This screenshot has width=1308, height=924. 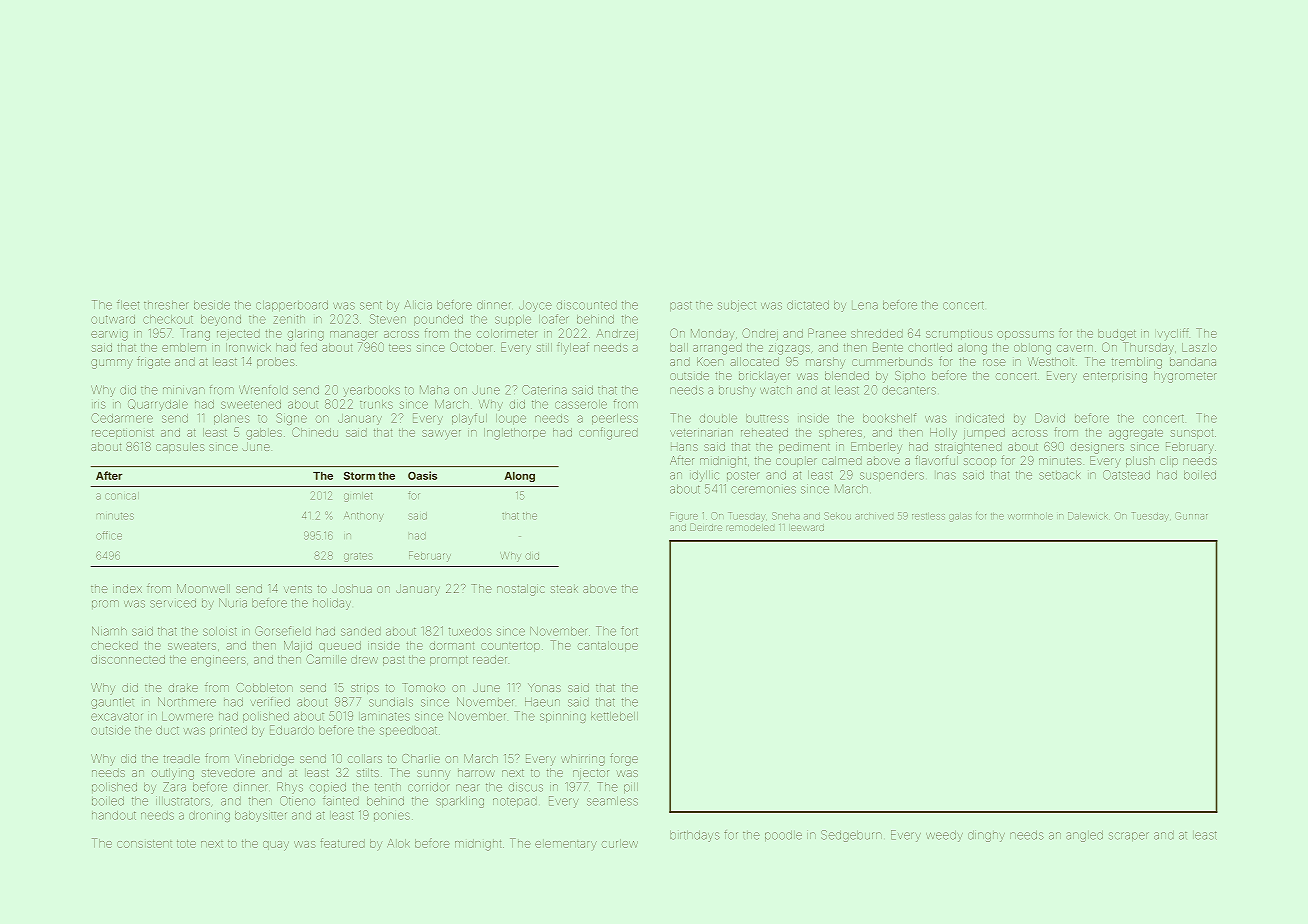 What do you see at coordinates (363, 516) in the screenshot?
I see `Anthony` at bounding box center [363, 516].
